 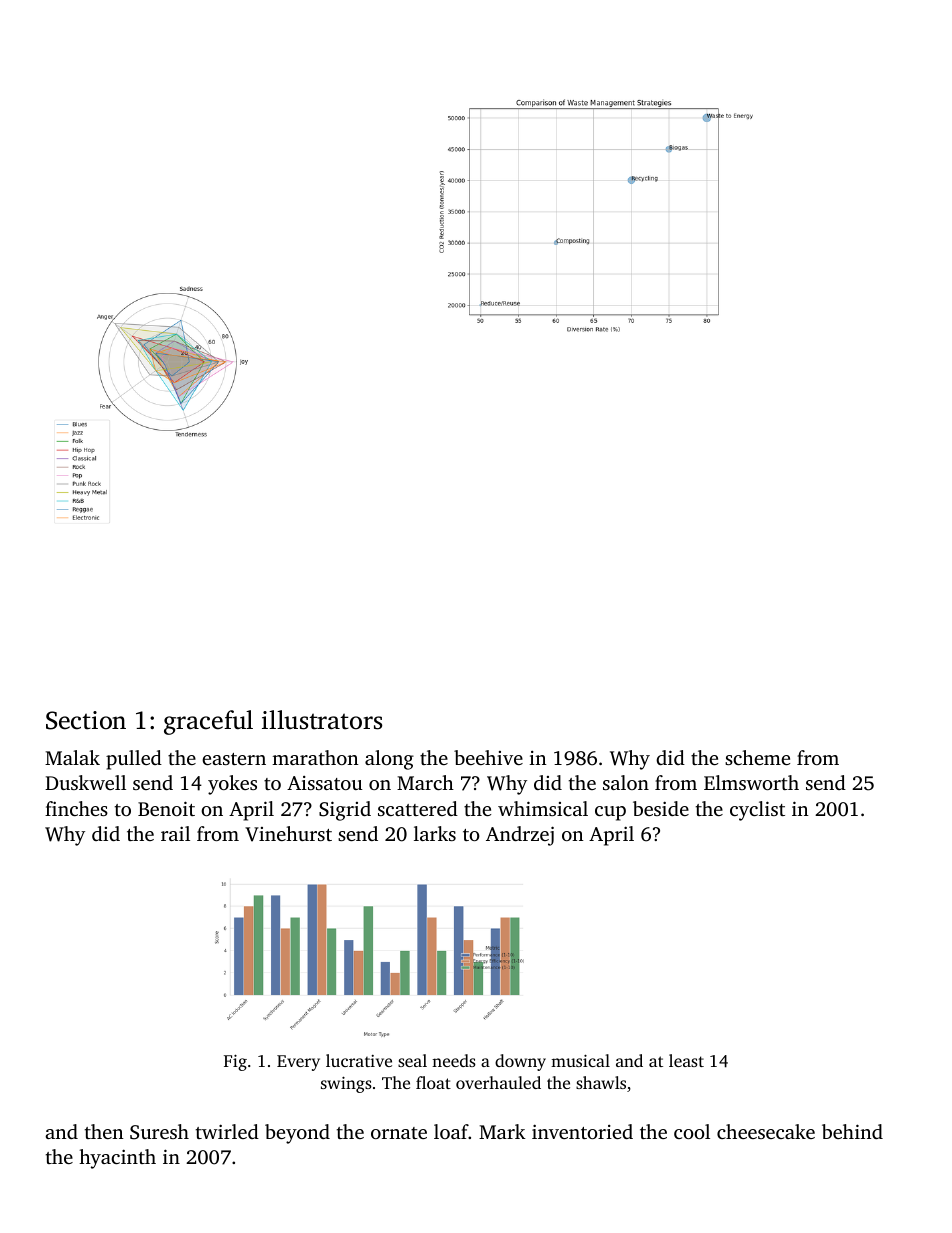 What do you see at coordinates (435, 833) in the screenshot?
I see `larks` at bounding box center [435, 833].
